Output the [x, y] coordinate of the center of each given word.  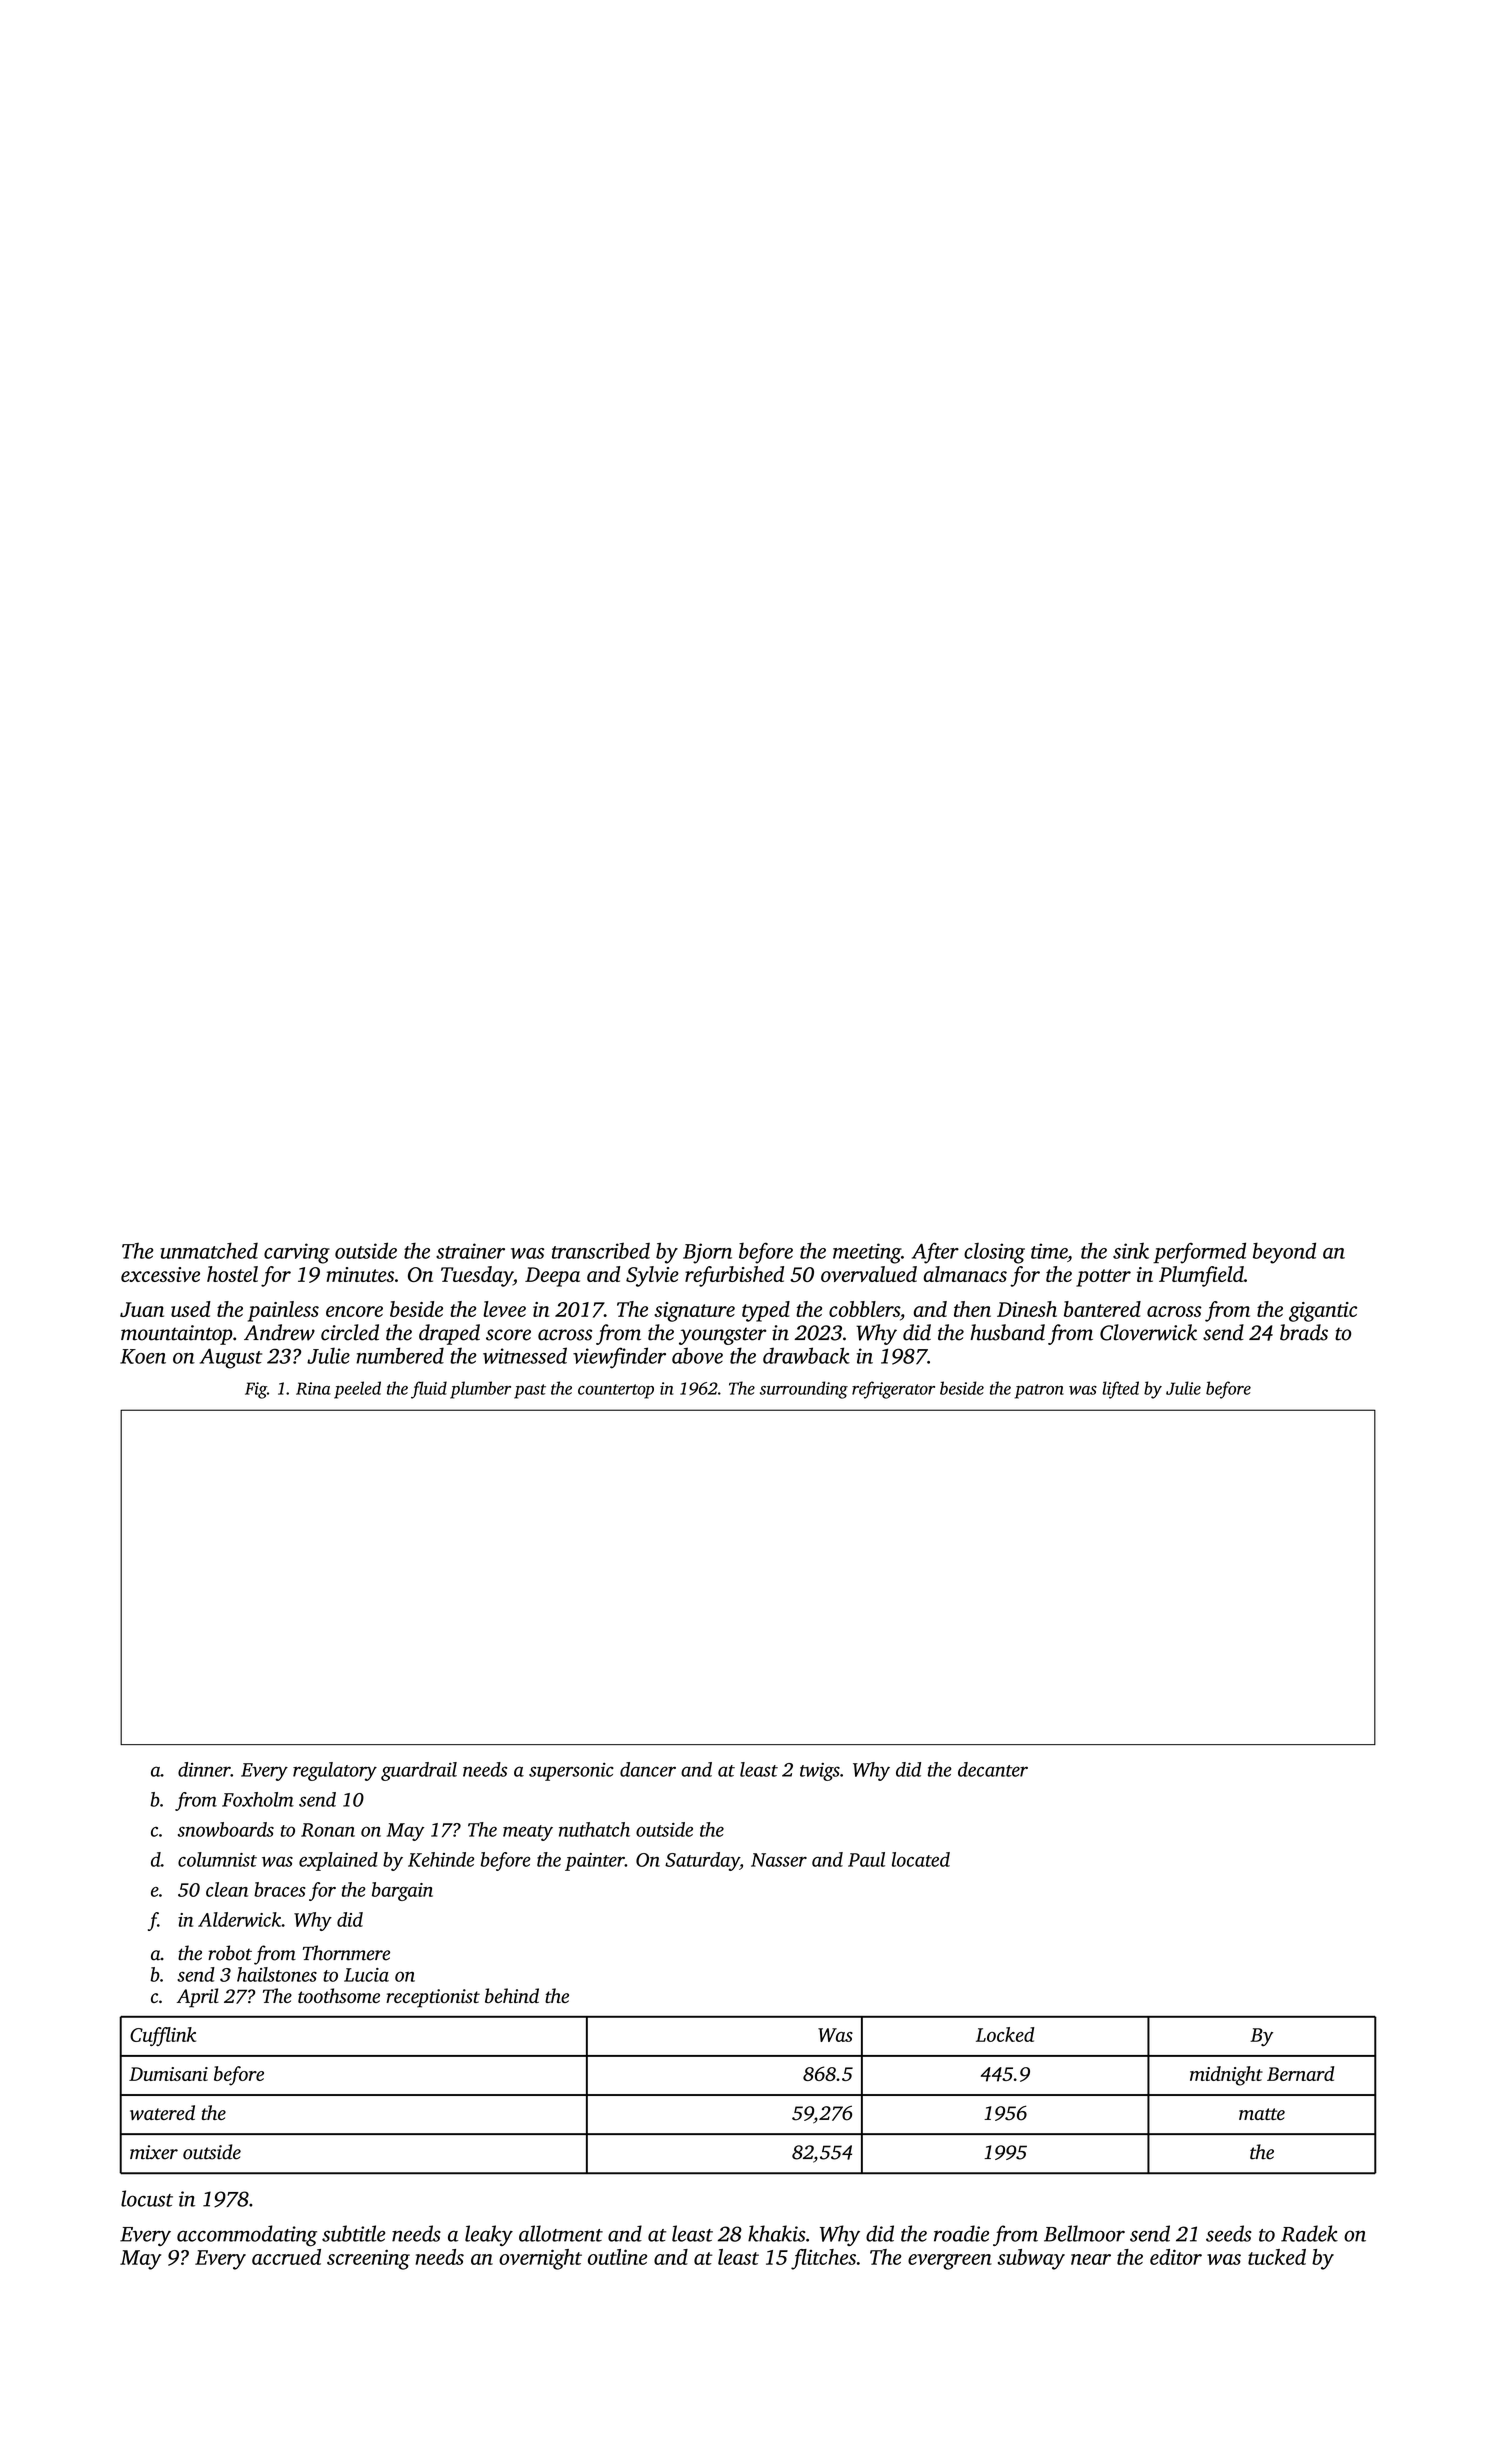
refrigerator [893, 1390]
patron [1039, 1391]
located [921, 1859]
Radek [1309, 2233]
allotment [561, 2233]
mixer [154, 2152]
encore [354, 1311]
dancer [648, 1769]
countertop [616, 1391]
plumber [480, 1390]
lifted [1120, 1390]
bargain [402, 1891]
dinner [204, 1769]
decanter [993, 1769]
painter [595, 1862]
